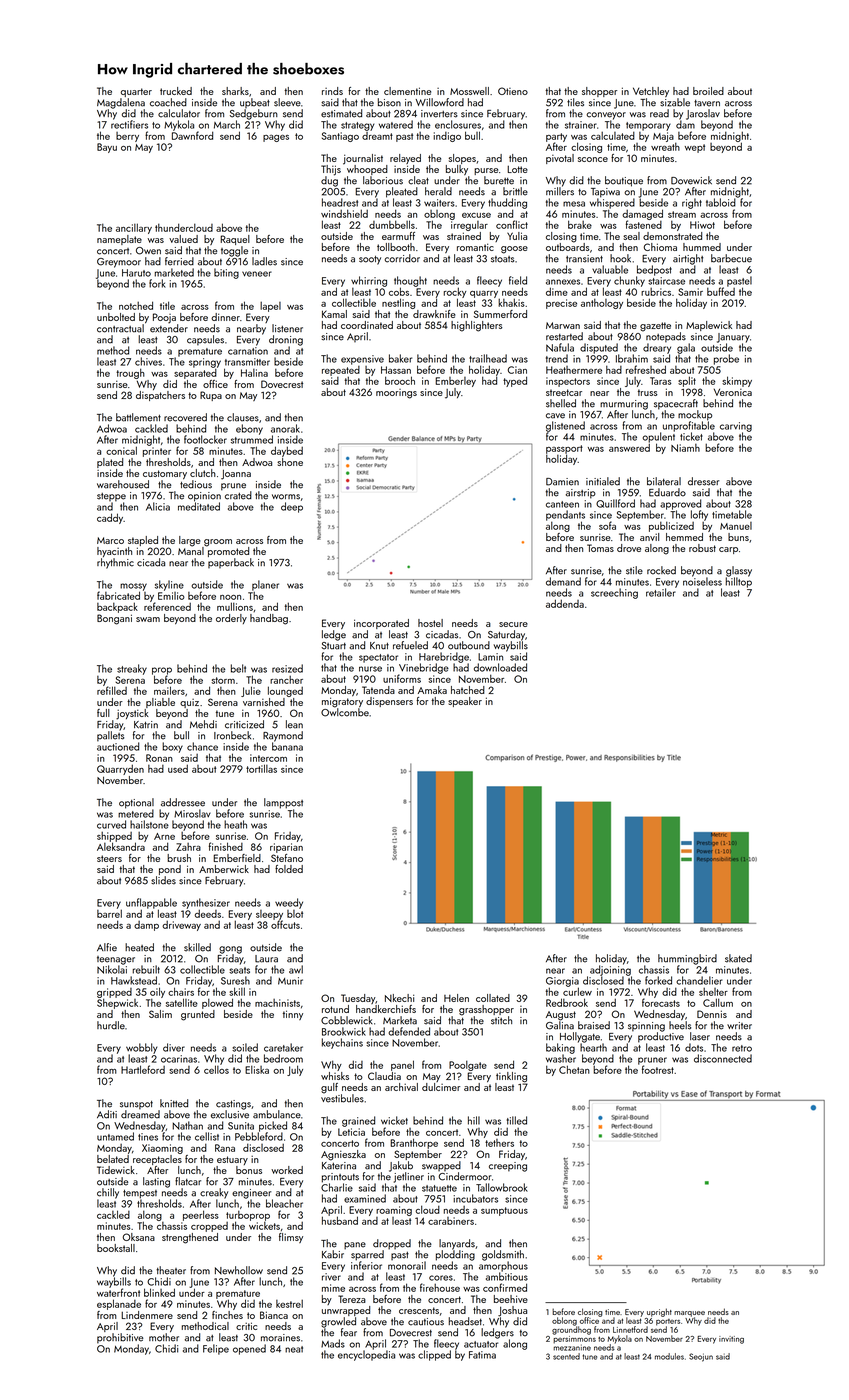 The height and width of the document is (1400, 849). What do you see at coordinates (644, 224) in the document?
I see `fastened` at bounding box center [644, 224].
